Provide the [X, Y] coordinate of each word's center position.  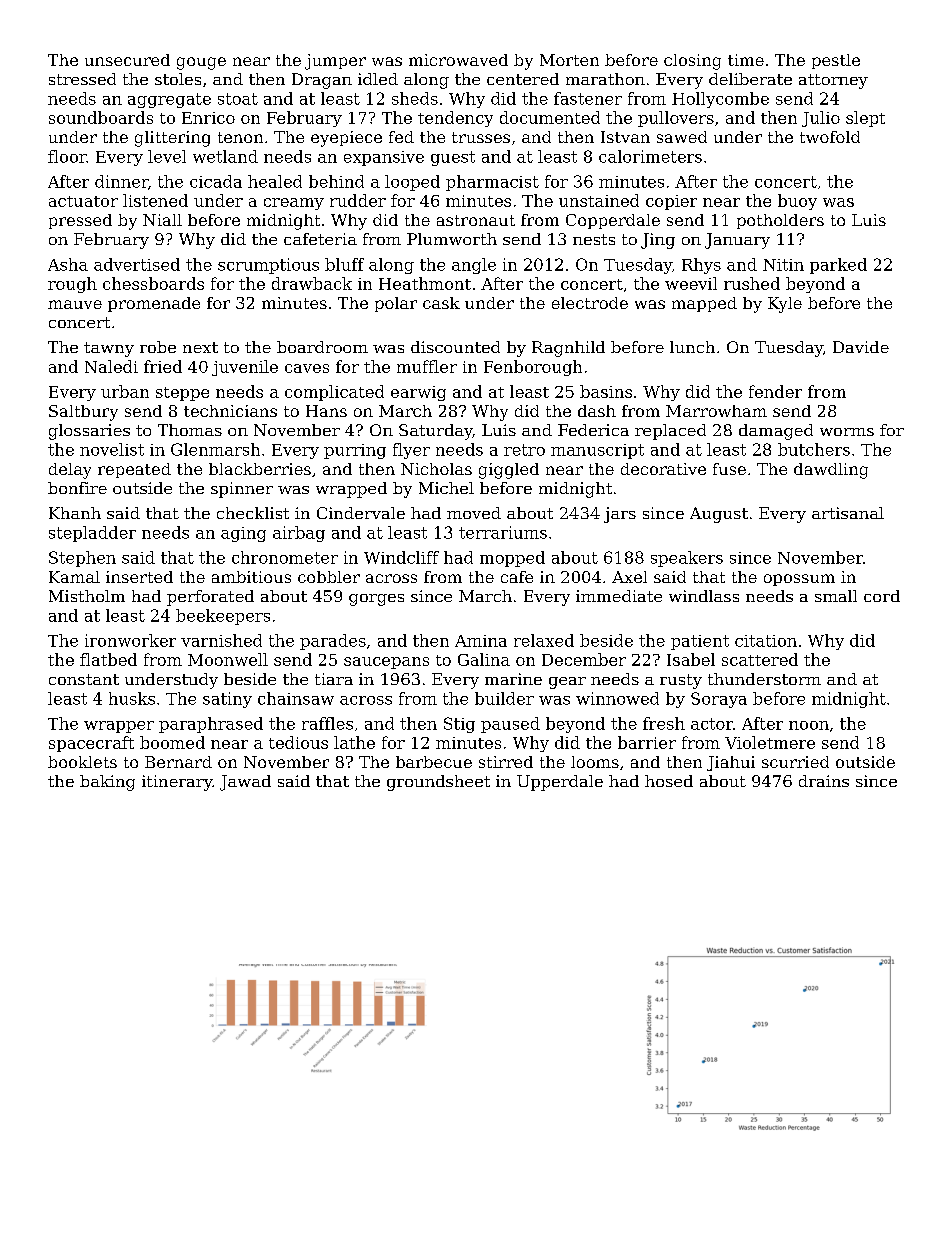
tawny [109, 349]
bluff [344, 264]
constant [84, 679]
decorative [663, 469]
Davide [861, 347]
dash [597, 411]
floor [67, 156]
